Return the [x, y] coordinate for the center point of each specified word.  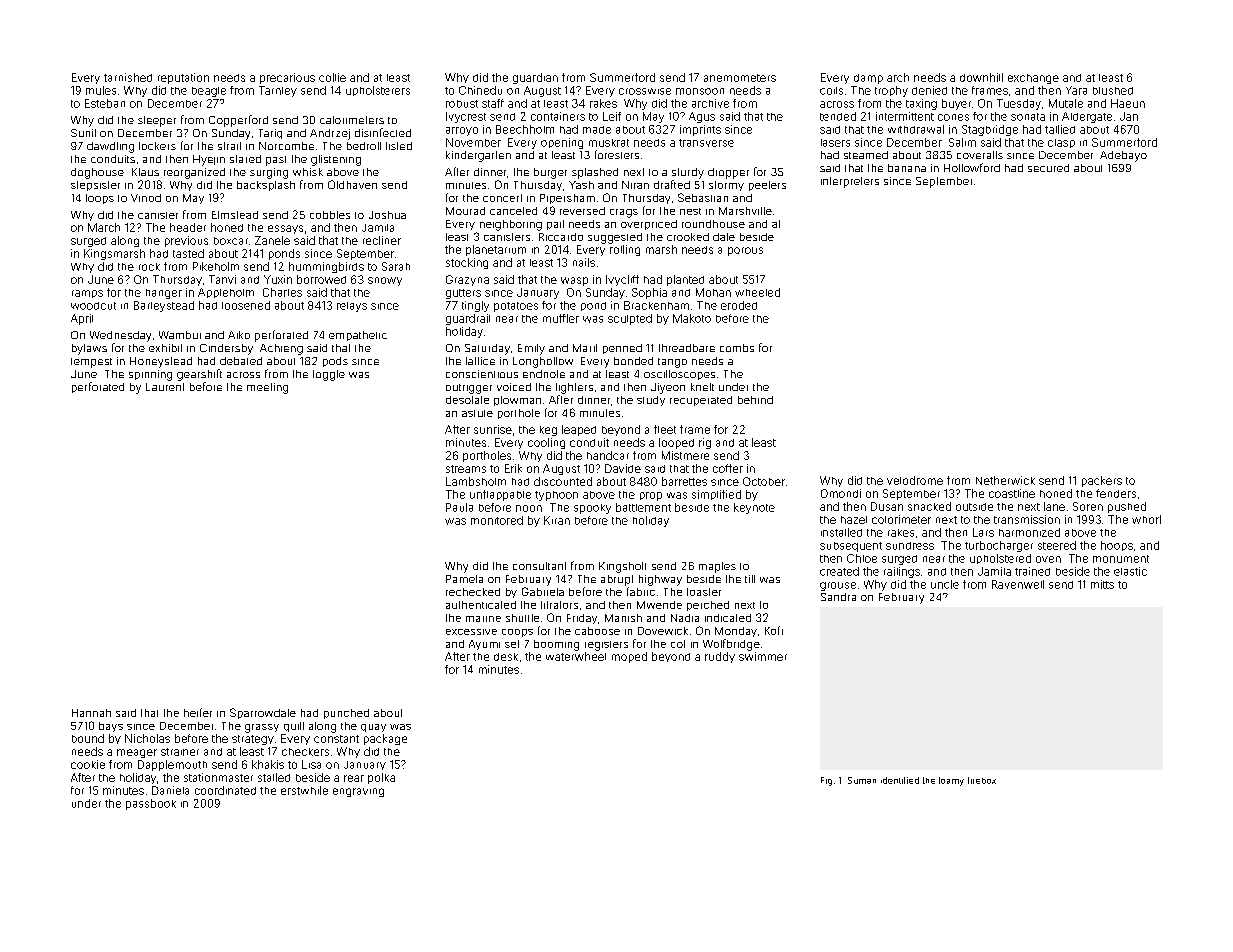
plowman [517, 401]
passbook [151, 804]
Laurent [165, 387]
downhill [981, 77]
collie [332, 77]
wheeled [757, 292]
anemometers [740, 78]
